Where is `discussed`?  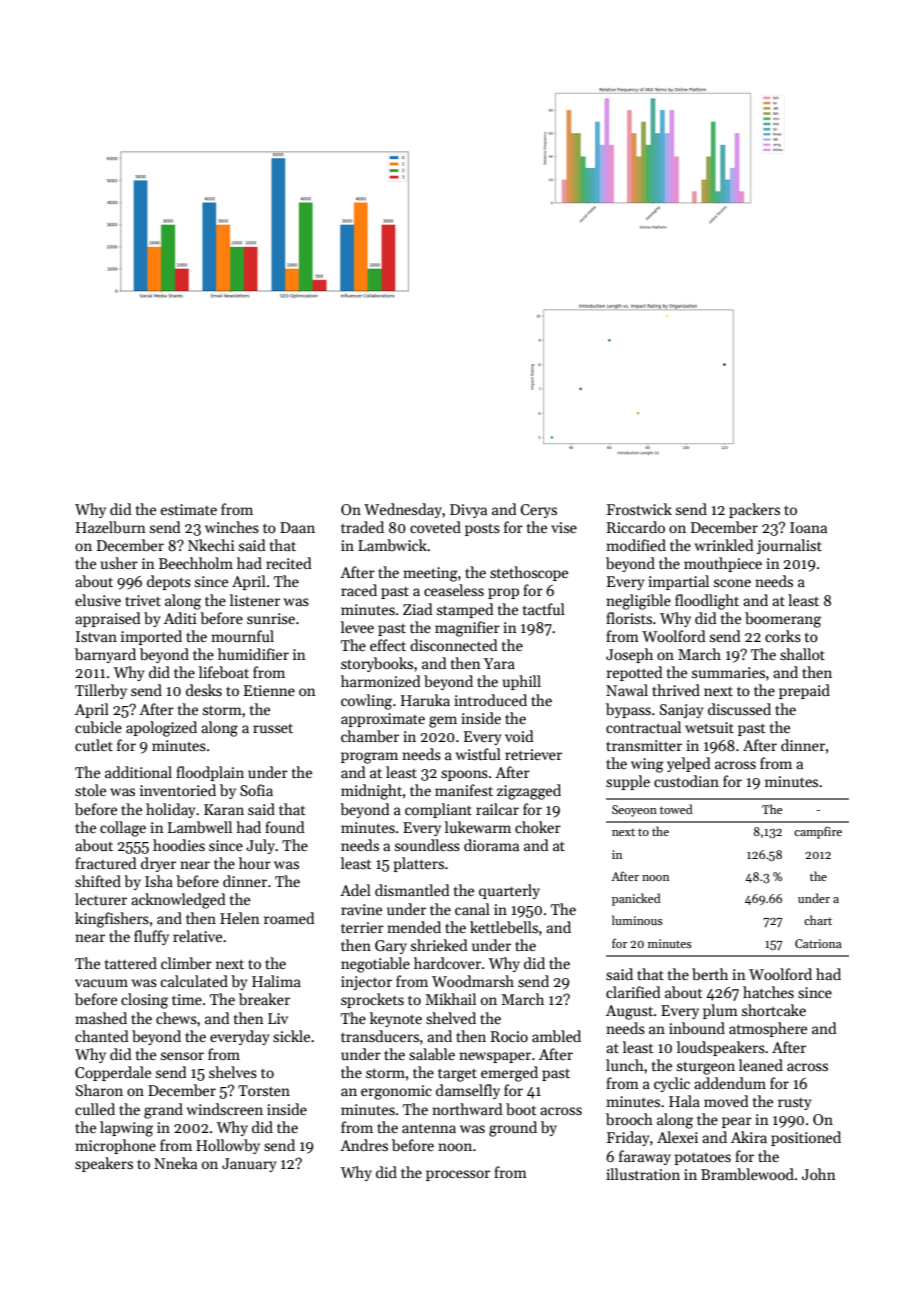 discussed is located at coordinates (739, 709).
